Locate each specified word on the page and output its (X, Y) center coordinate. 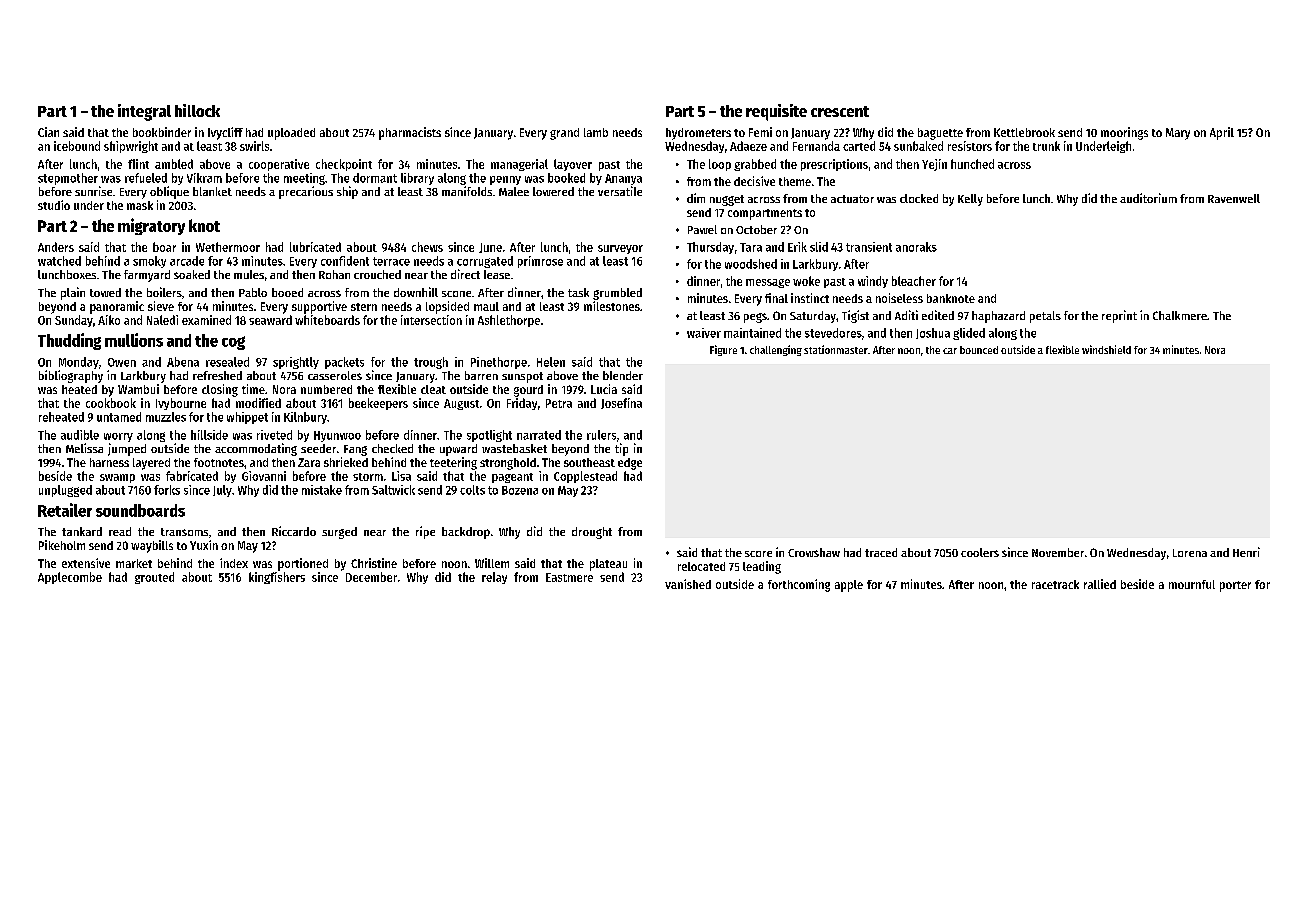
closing (220, 390)
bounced (979, 350)
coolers (980, 552)
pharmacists (410, 133)
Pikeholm (62, 545)
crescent (840, 111)
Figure (723, 350)
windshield (1106, 349)
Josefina (621, 403)
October (756, 229)
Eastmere (569, 577)
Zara (309, 462)
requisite (776, 112)
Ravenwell (1234, 198)
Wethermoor (228, 247)
